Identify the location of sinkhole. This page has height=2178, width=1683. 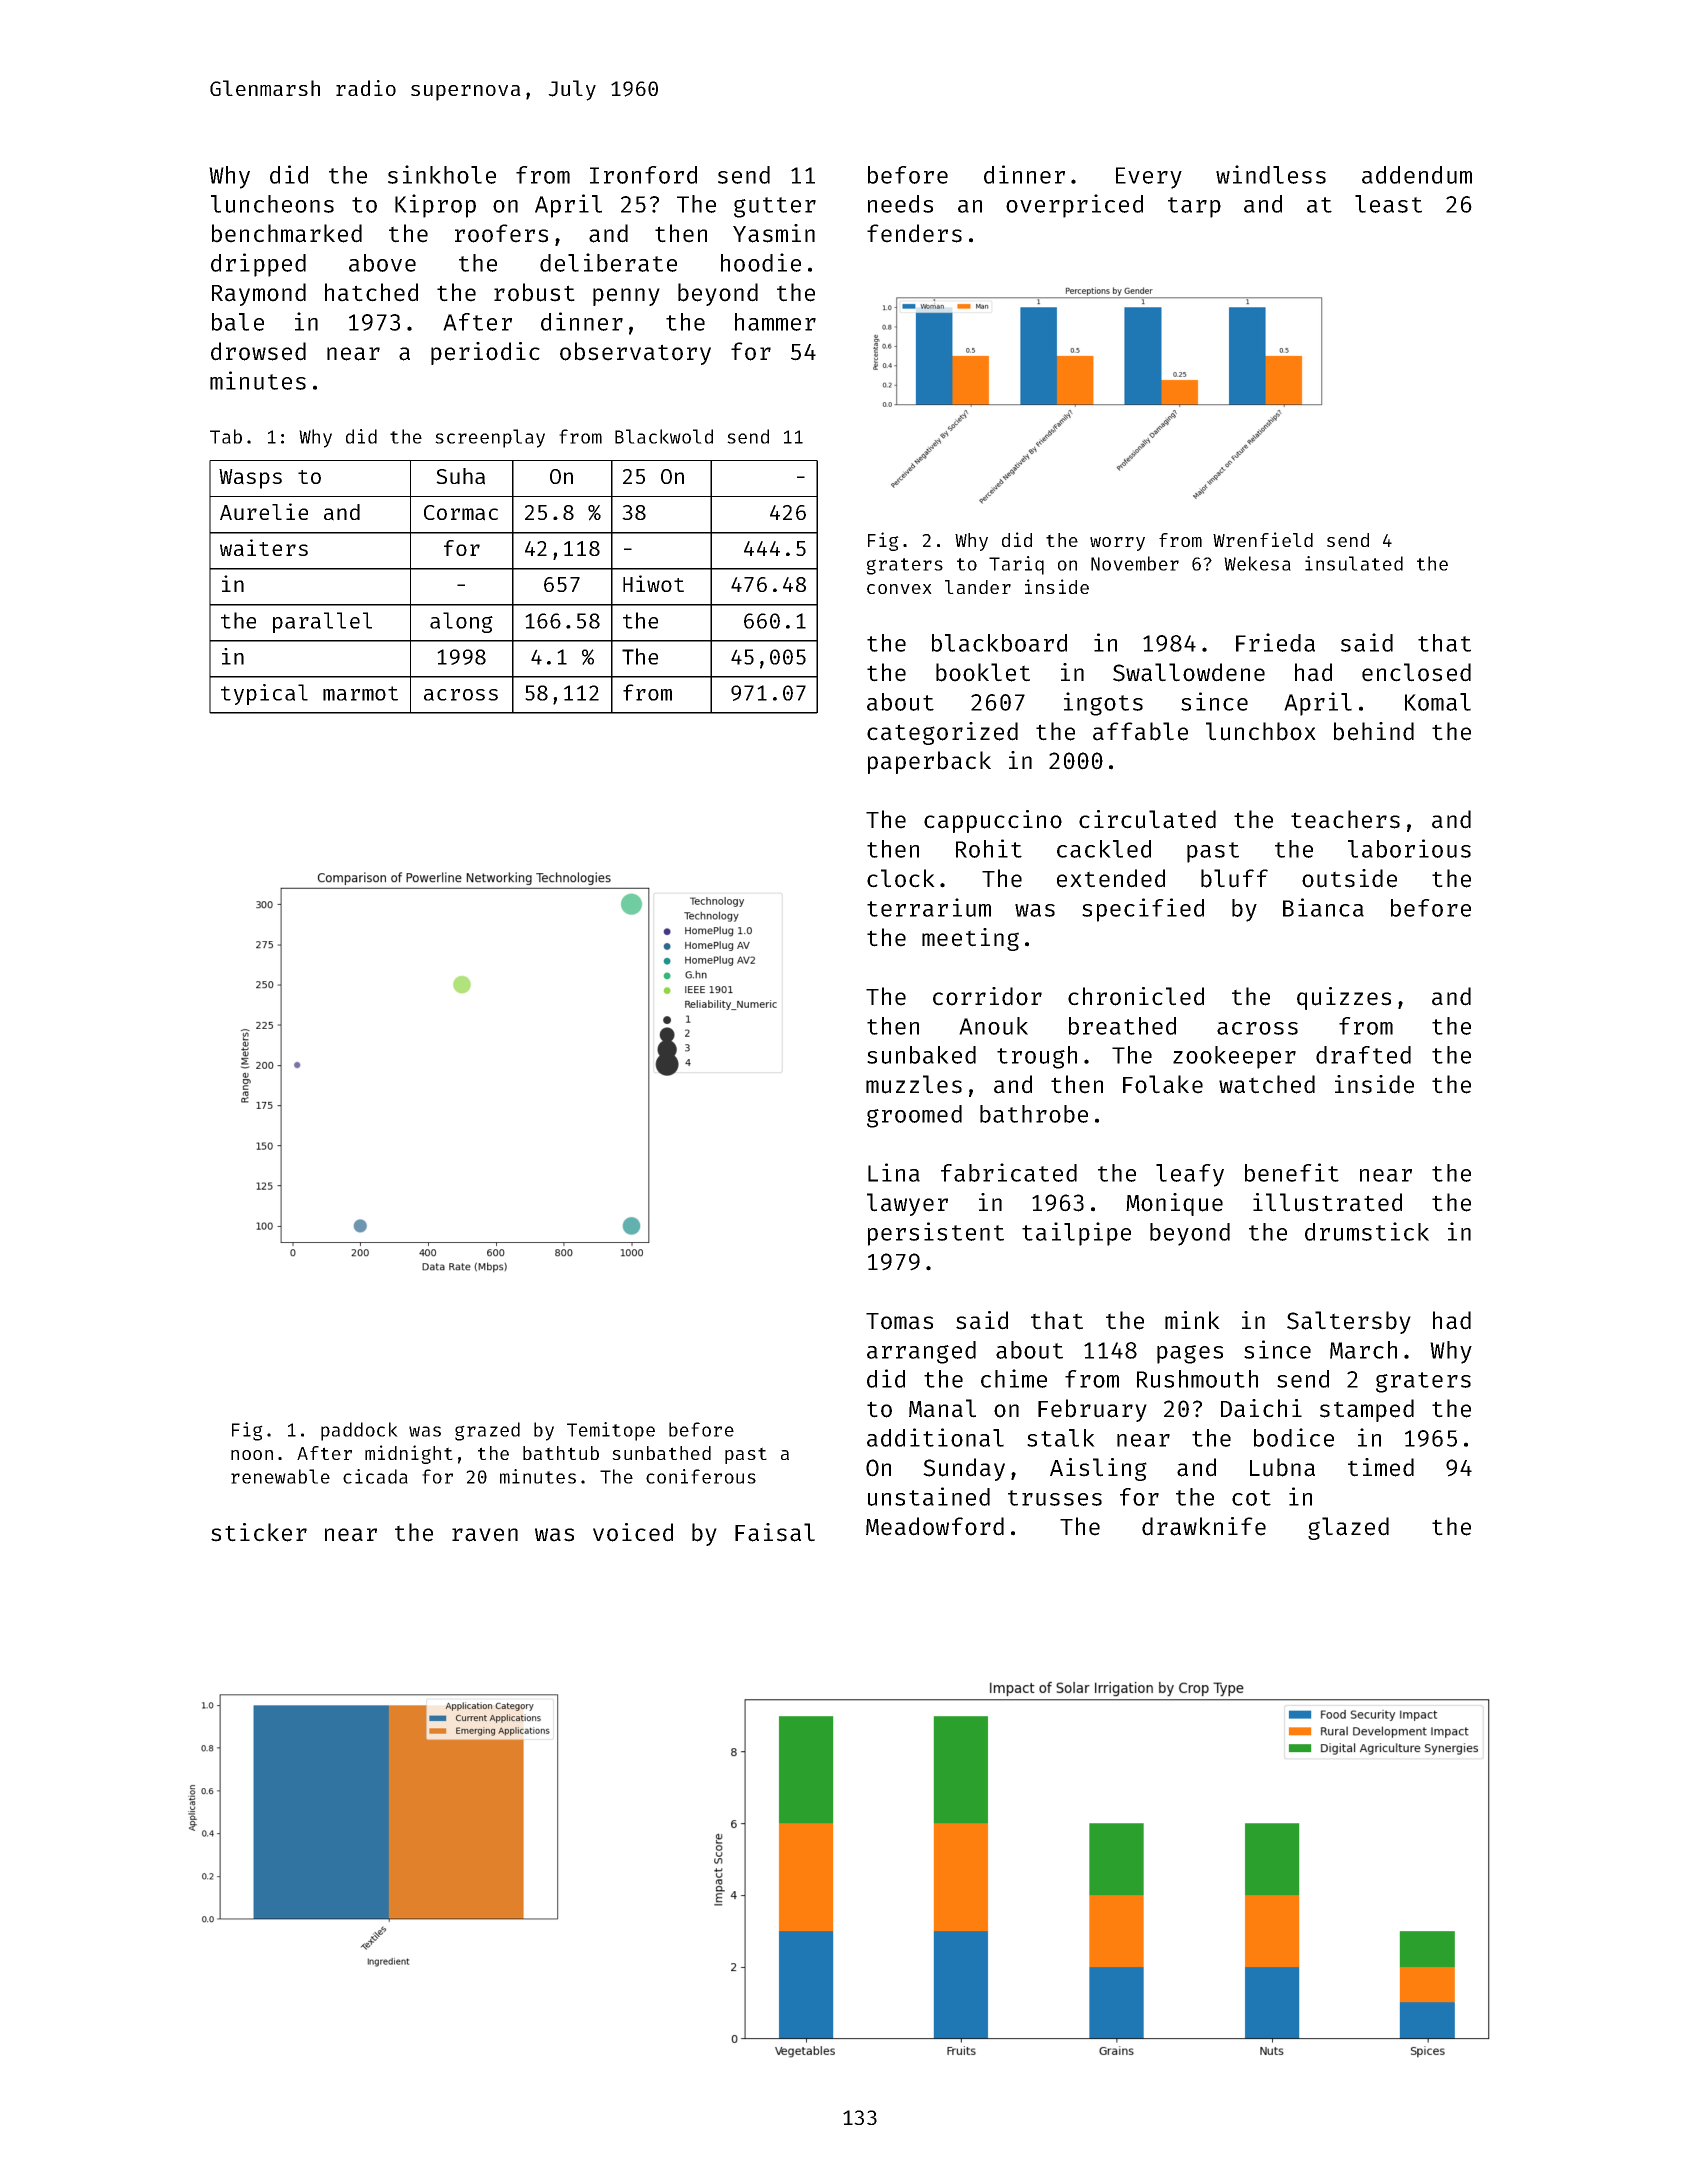
(442, 174).
